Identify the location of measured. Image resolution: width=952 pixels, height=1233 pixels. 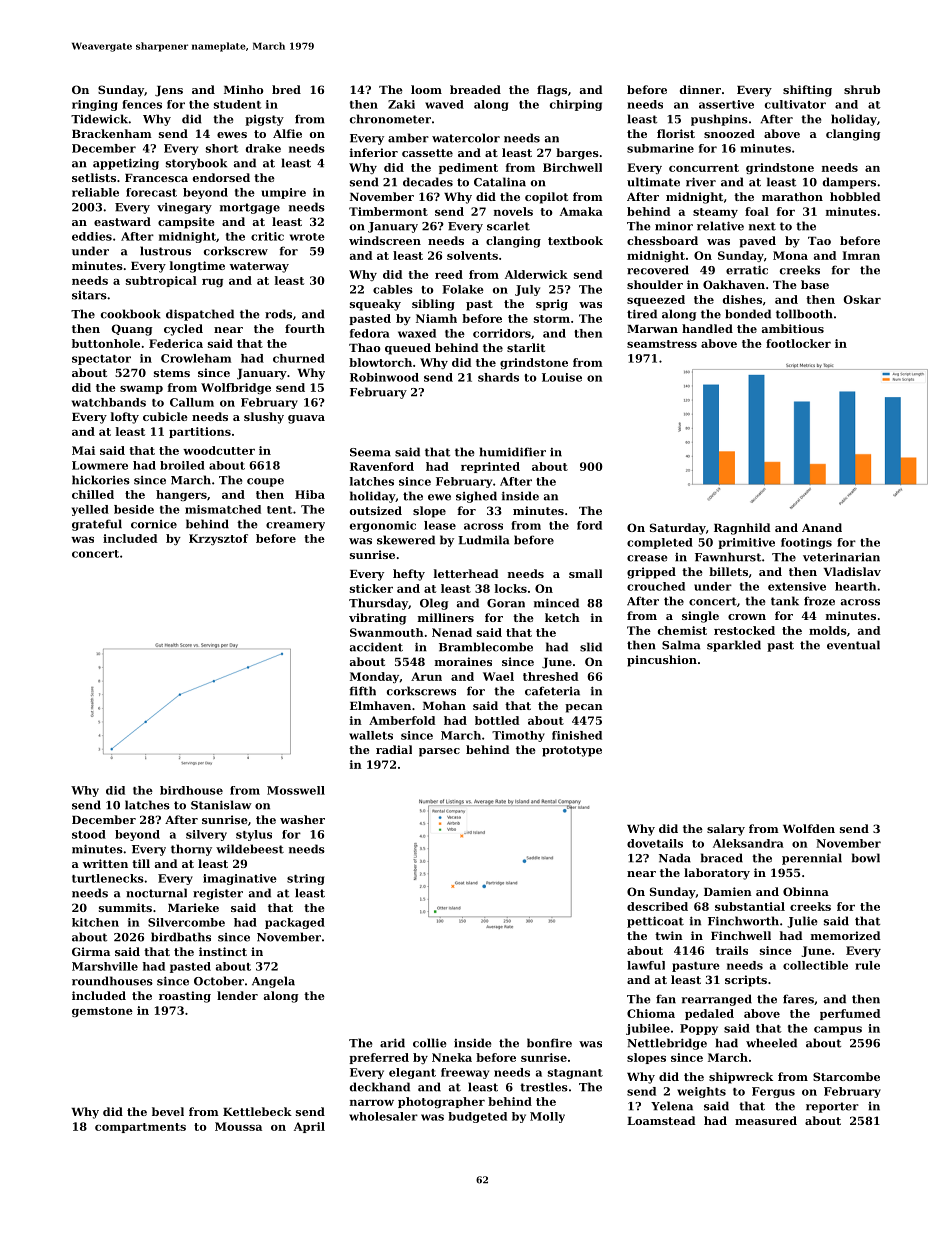
(766, 1120).
